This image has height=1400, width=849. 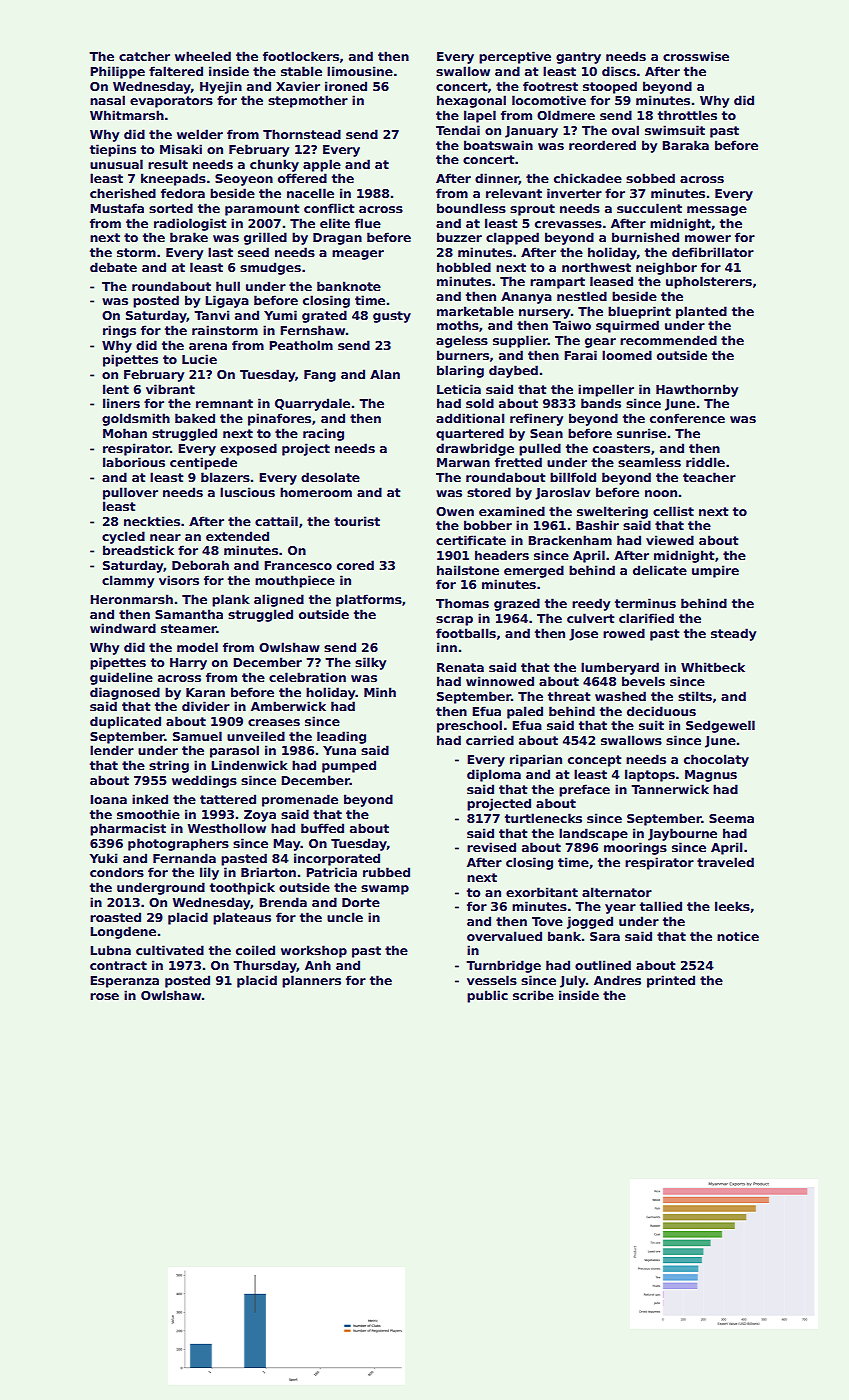 I want to click on Hawthornby, so click(x=697, y=390).
